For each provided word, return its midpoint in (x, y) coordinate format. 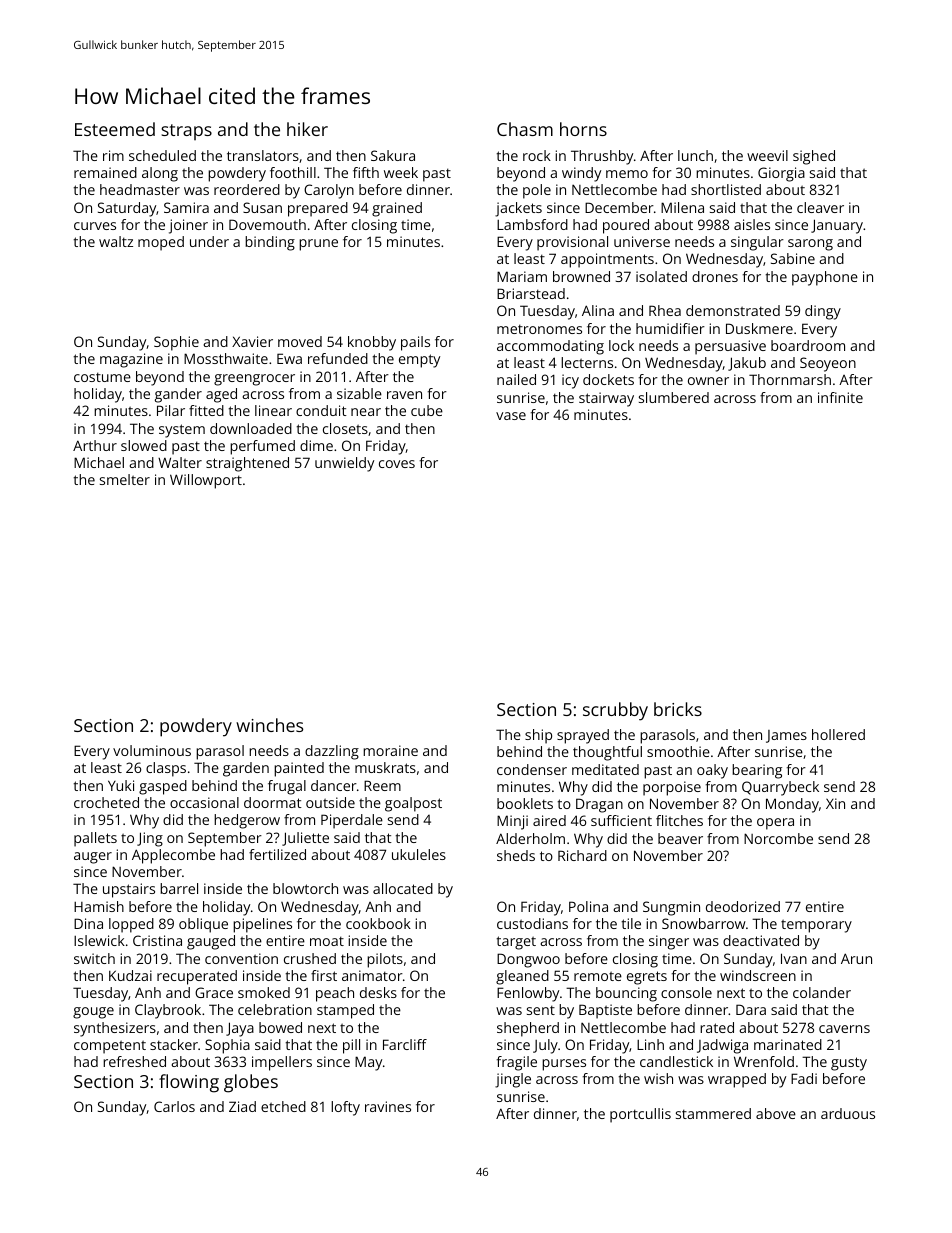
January (837, 226)
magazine (131, 360)
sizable (359, 393)
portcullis (640, 1115)
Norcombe (778, 838)
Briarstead (531, 293)
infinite (840, 397)
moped (161, 243)
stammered (713, 1113)
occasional (204, 802)
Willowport (206, 481)
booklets (525, 803)
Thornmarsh (790, 379)
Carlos (174, 1106)
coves (397, 464)
